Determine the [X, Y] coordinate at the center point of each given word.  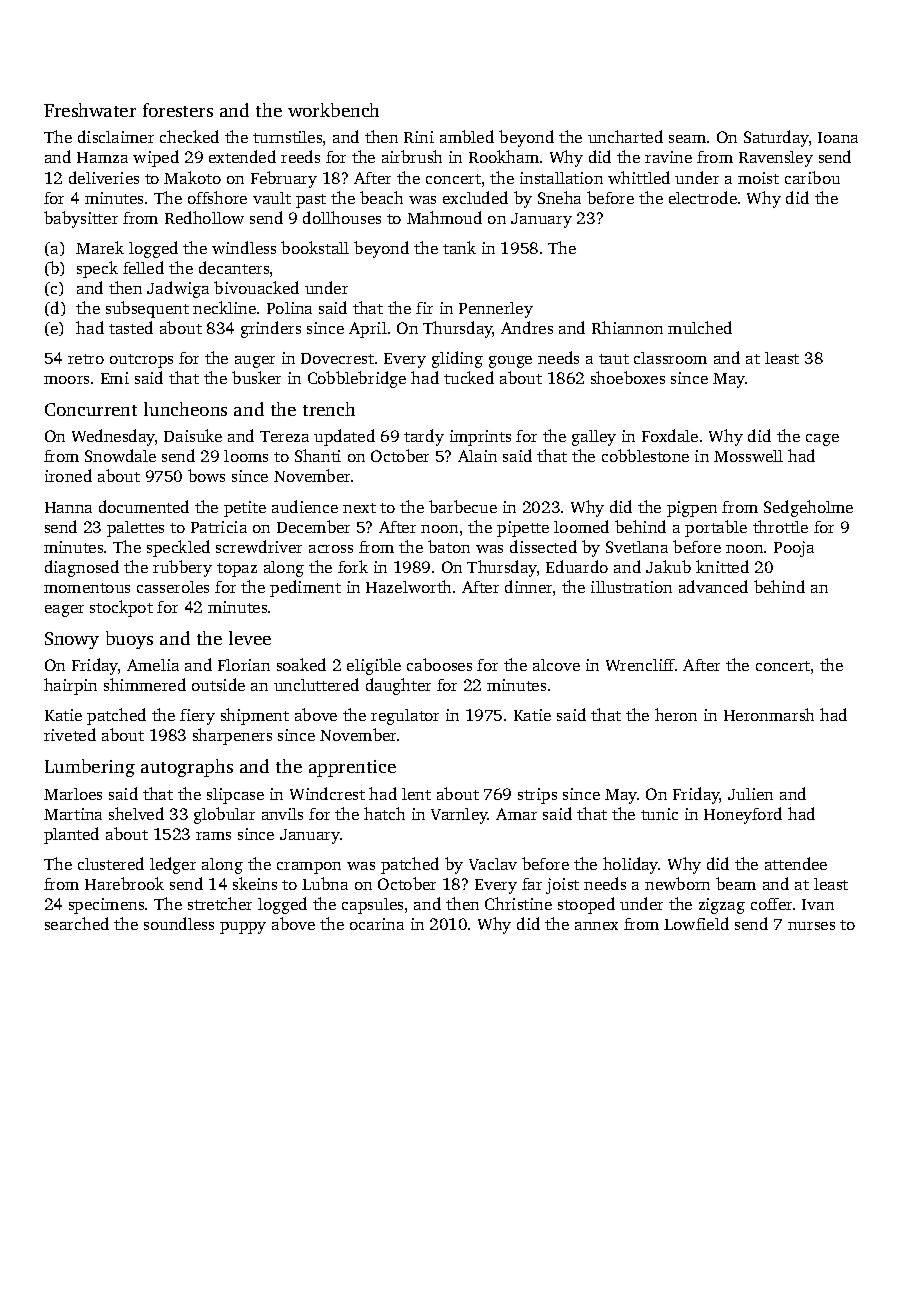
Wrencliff [640, 665]
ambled [467, 136]
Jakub [668, 566]
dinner [528, 586]
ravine [668, 157]
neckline [224, 307]
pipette [523, 529]
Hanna [68, 507]
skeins [255, 883]
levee [250, 638]
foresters [178, 110]
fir [424, 308]
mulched [700, 327]
